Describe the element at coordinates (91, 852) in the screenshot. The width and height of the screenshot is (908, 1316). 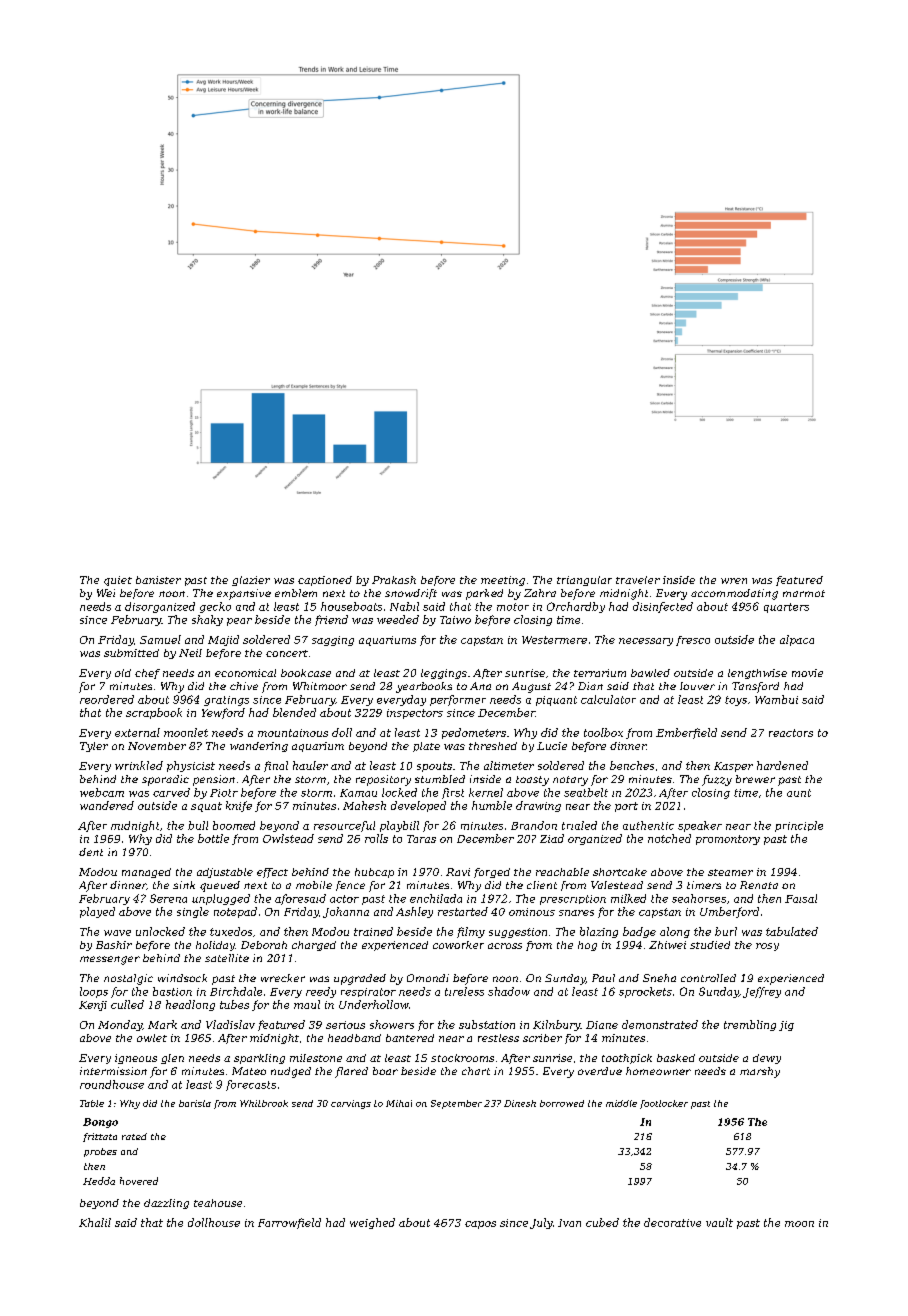
I see `dent` at that location.
